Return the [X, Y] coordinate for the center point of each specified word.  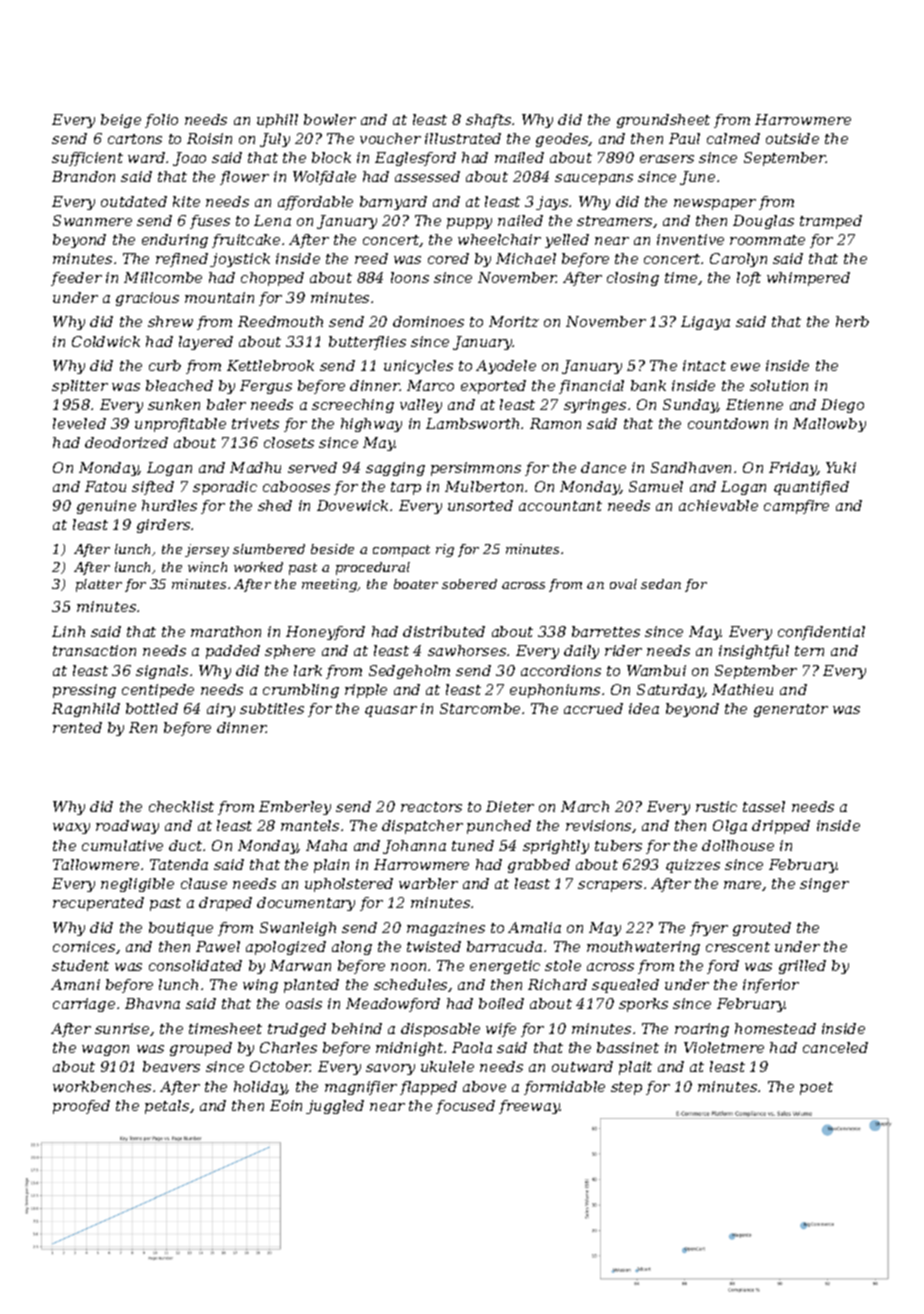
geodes [562, 140]
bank [648, 385]
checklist [181, 806]
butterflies [367, 343]
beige [121, 121]
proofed [81, 1107]
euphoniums [555, 691]
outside [792, 138]
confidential [821, 633]
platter [99, 585]
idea [644, 708]
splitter [80, 387]
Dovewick [352, 505]
